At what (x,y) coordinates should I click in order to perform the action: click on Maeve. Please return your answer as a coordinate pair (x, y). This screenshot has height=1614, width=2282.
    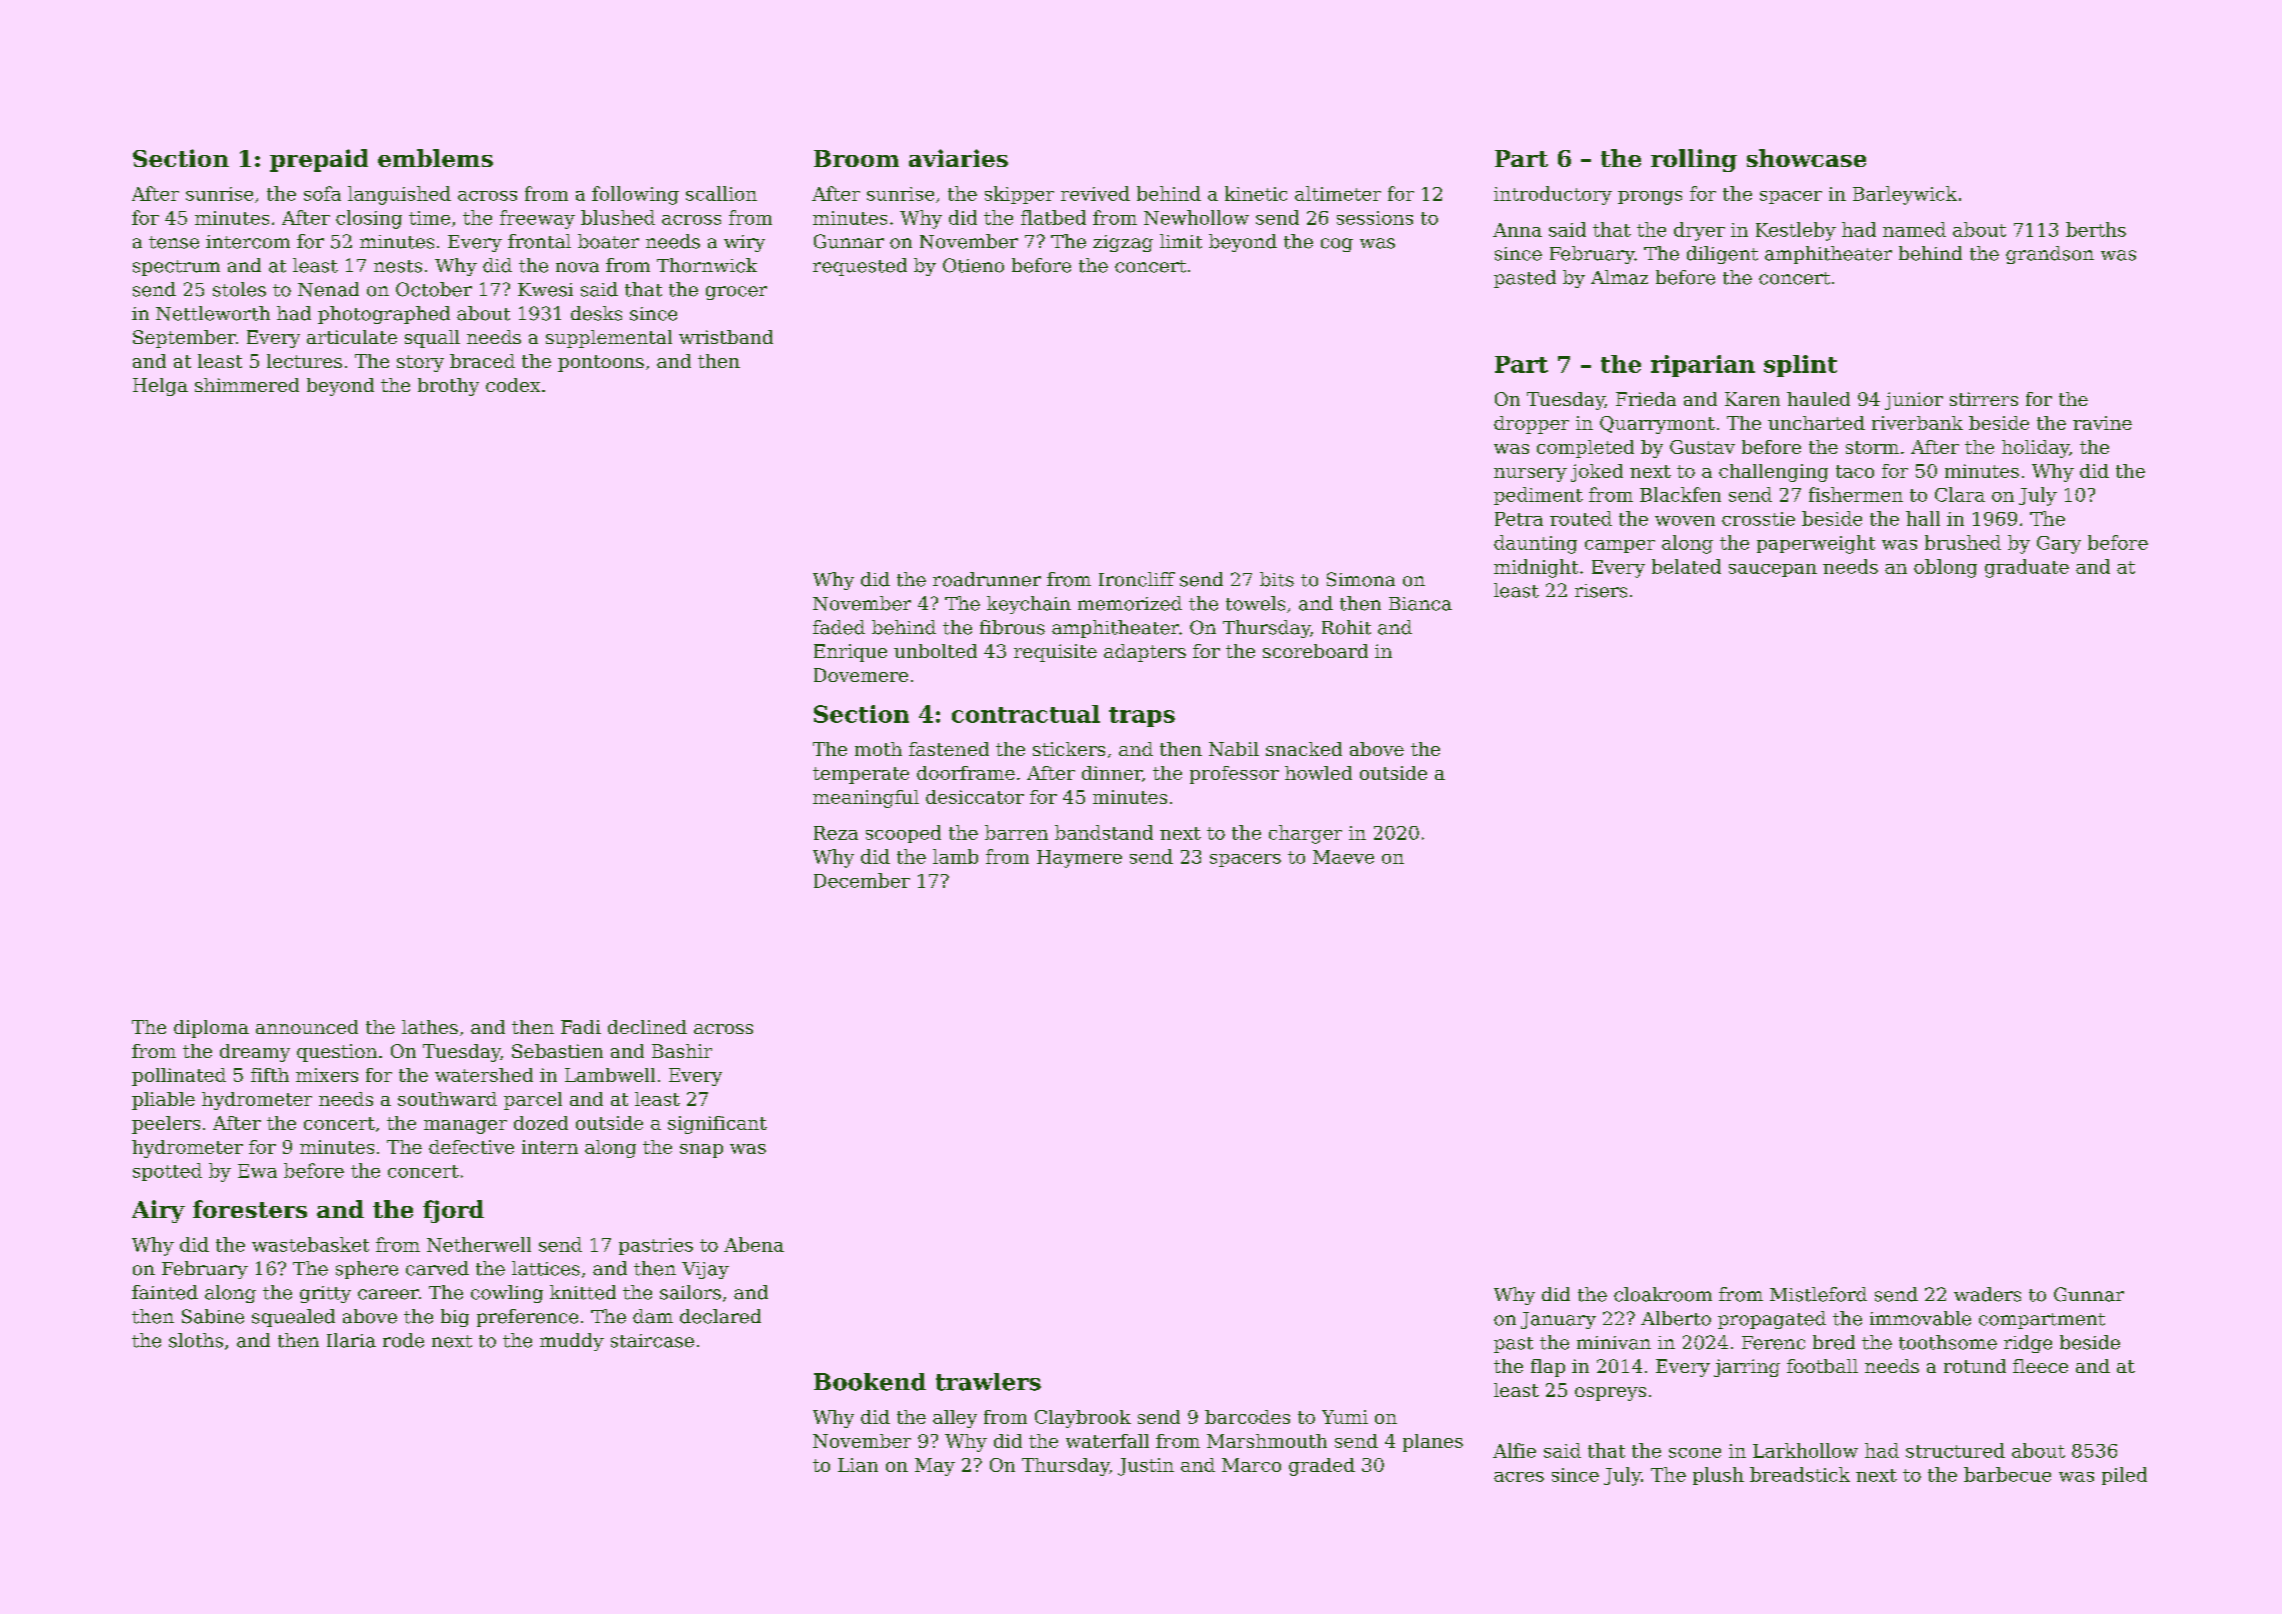
    Looking at the image, I should click on (1343, 857).
